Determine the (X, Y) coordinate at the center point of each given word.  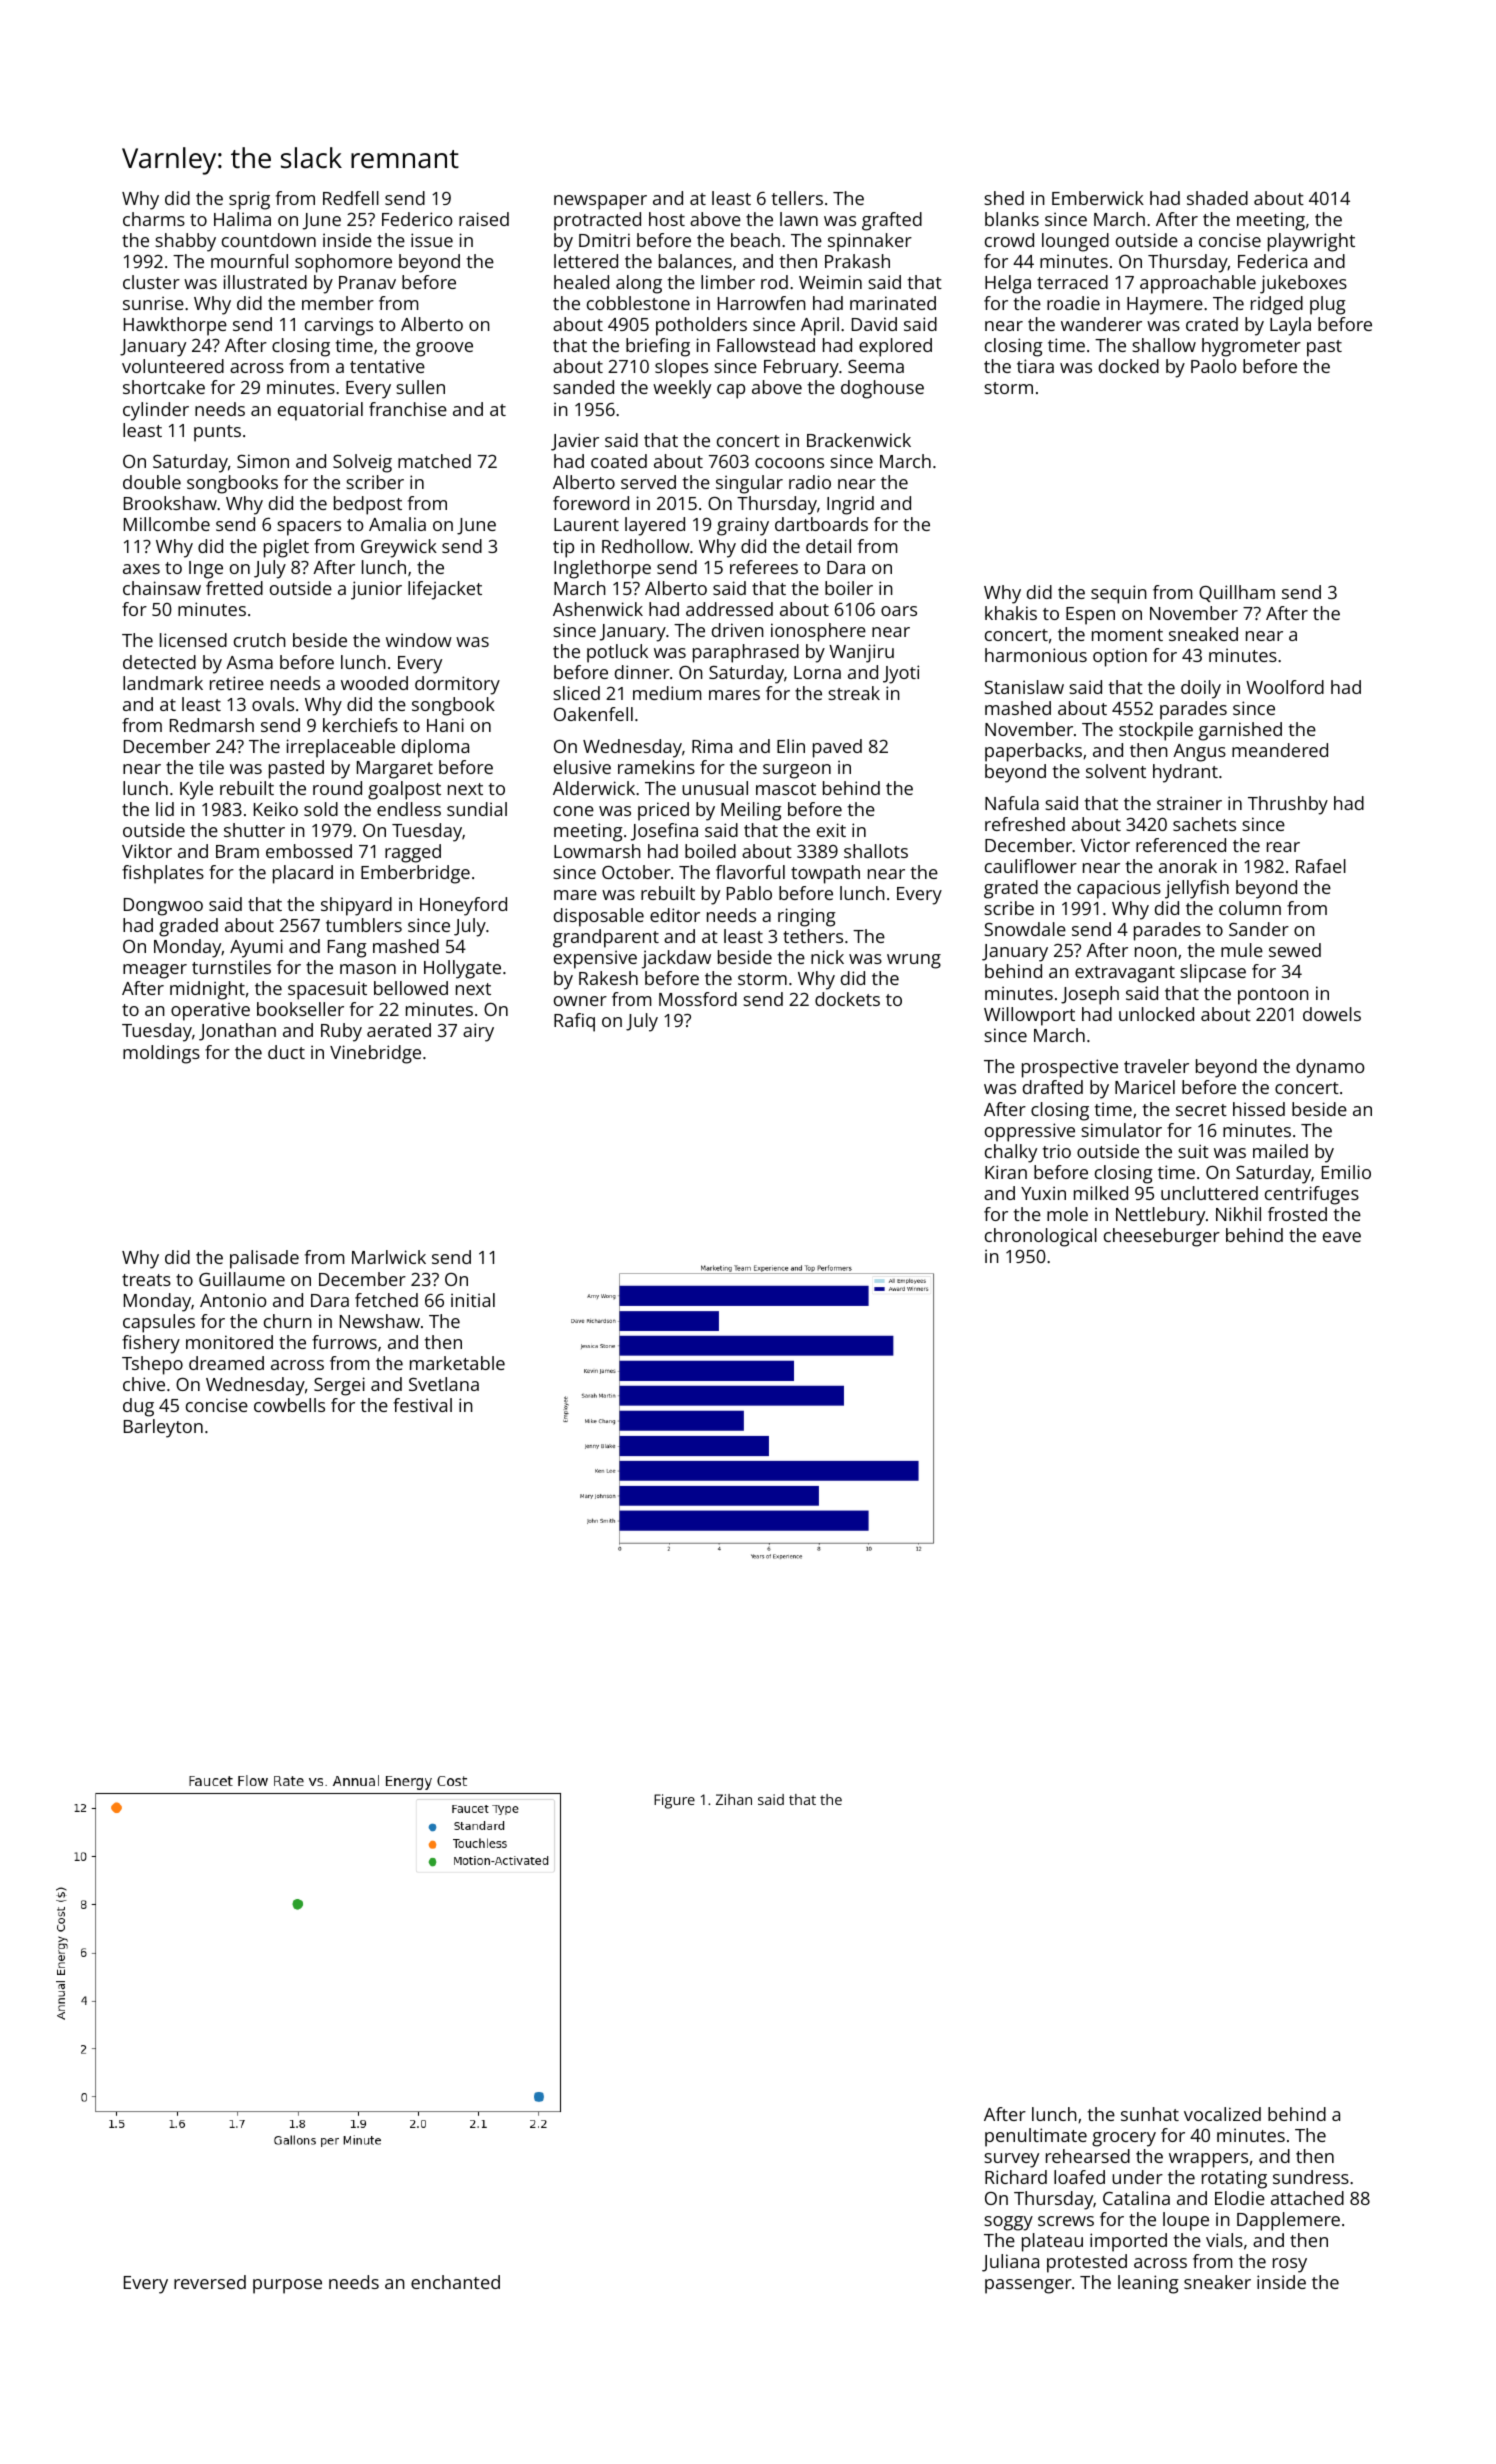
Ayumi (256, 948)
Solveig (362, 463)
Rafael (1321, 866)
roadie (1073, 303)
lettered (586, 261)
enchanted (455, 2282)
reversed (210, 2282)
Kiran (1006, 1172)
